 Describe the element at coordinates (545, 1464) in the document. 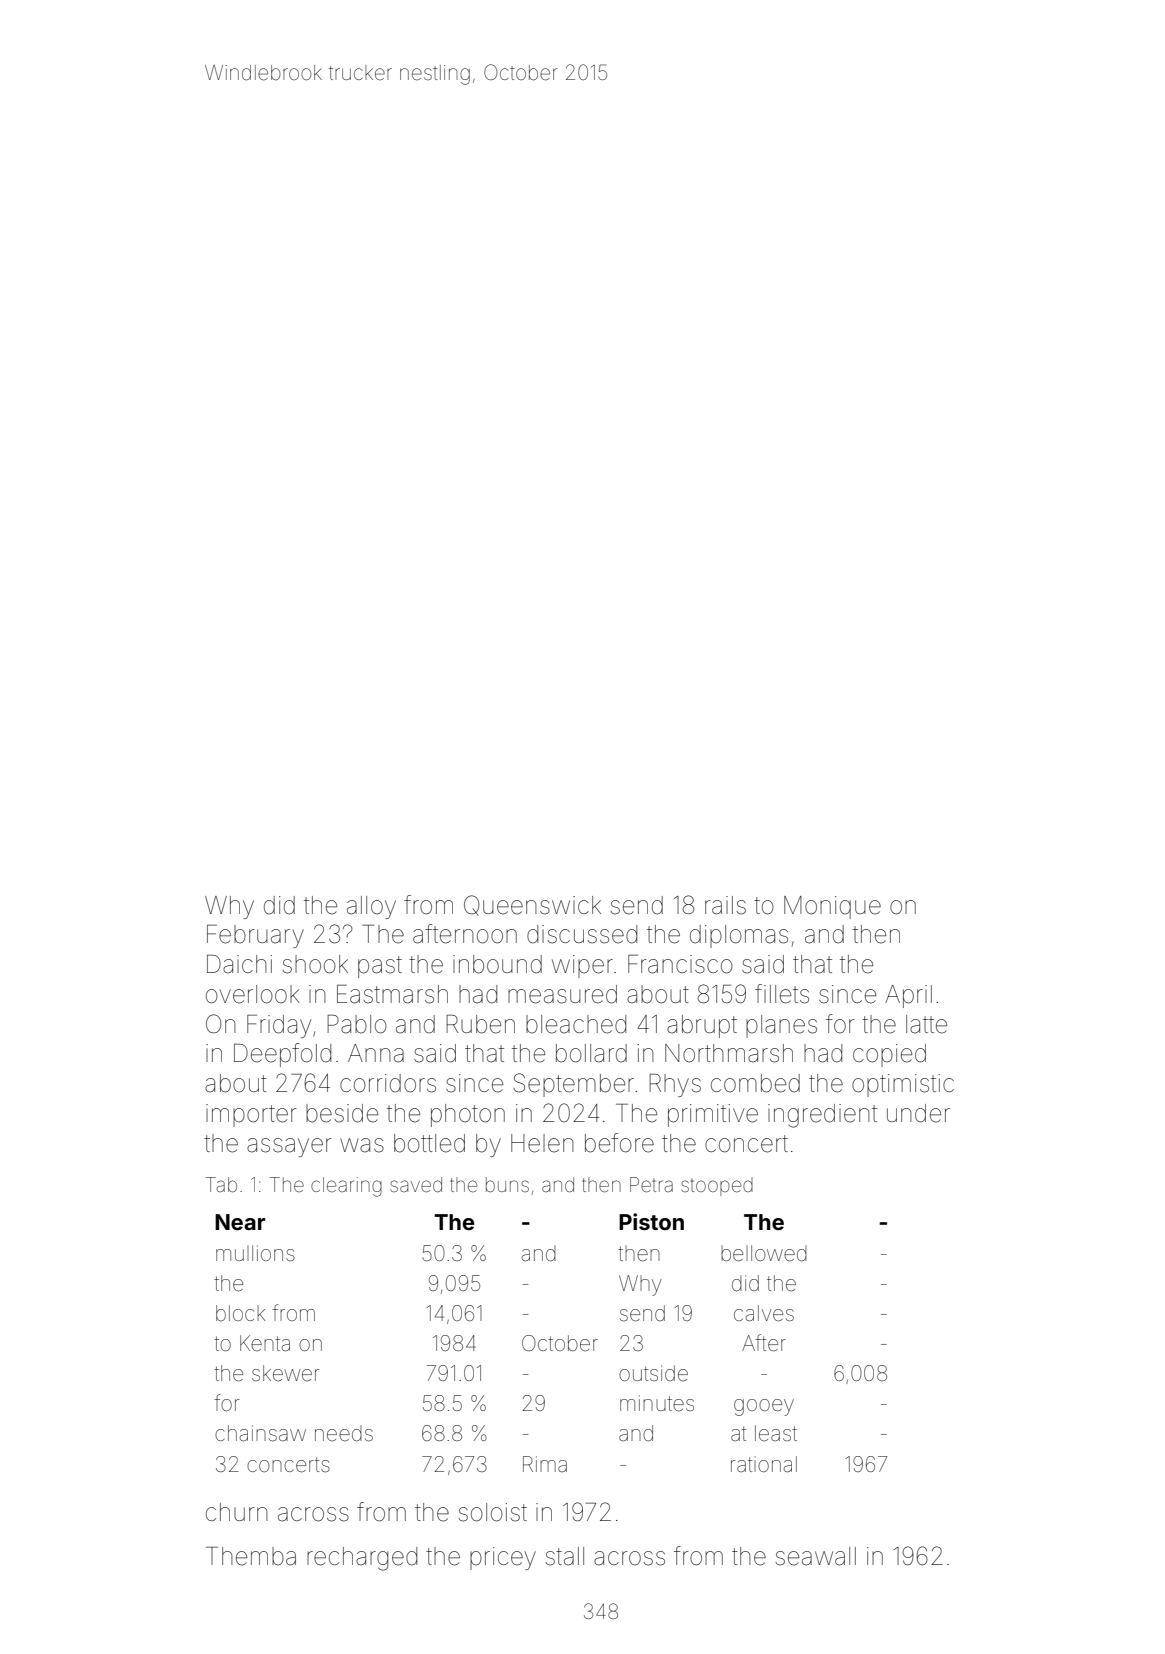

I see `Rima` at that location.
